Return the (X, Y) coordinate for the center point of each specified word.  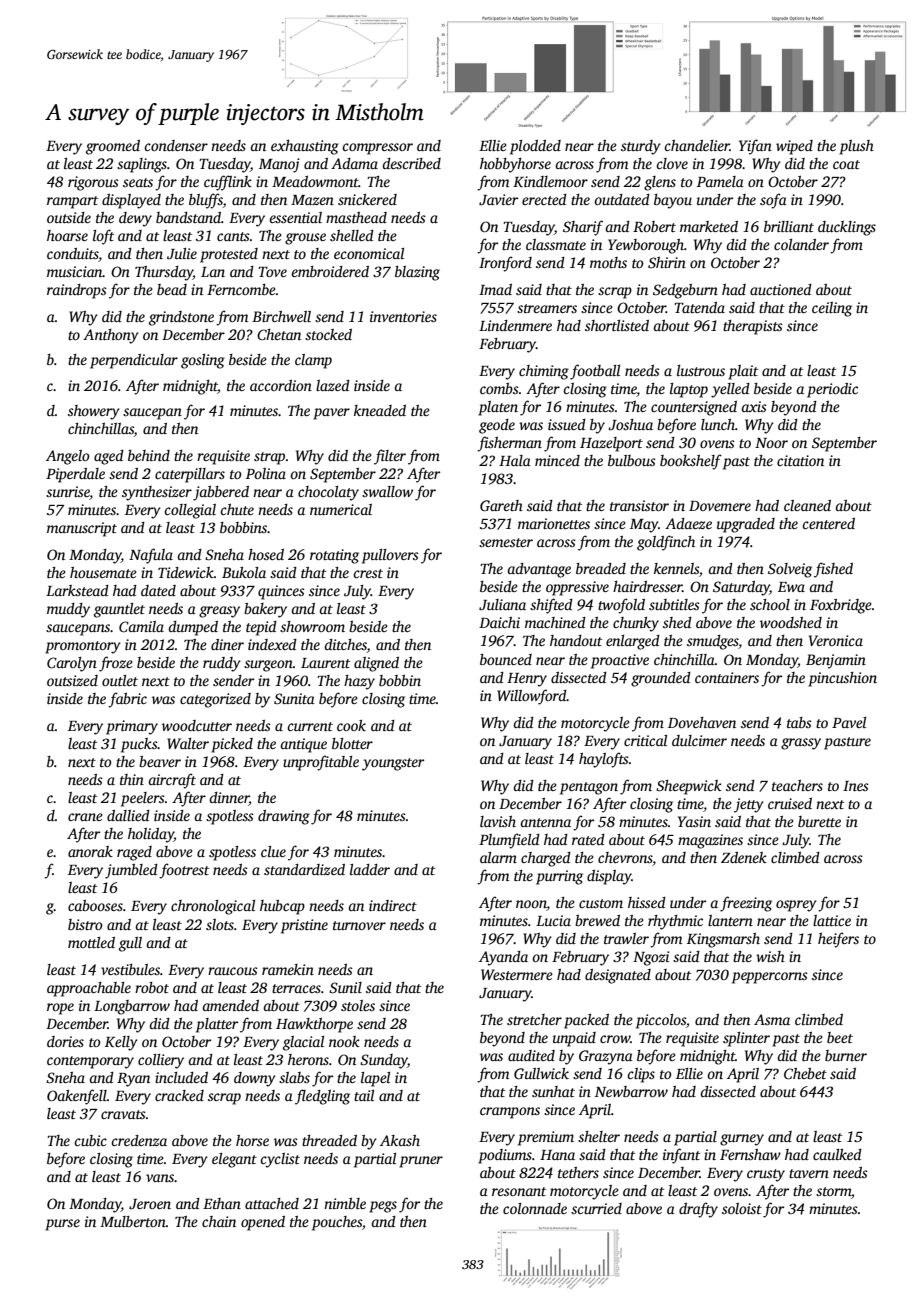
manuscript (82, 529)
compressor (377, 149)
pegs (383, 1207)
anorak (90, 851)
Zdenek (744, 857)
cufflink (228, 183)
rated (588, 839)
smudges (713, 642)
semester (506, 542)
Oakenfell (77, 1097)
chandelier (697, 145)
